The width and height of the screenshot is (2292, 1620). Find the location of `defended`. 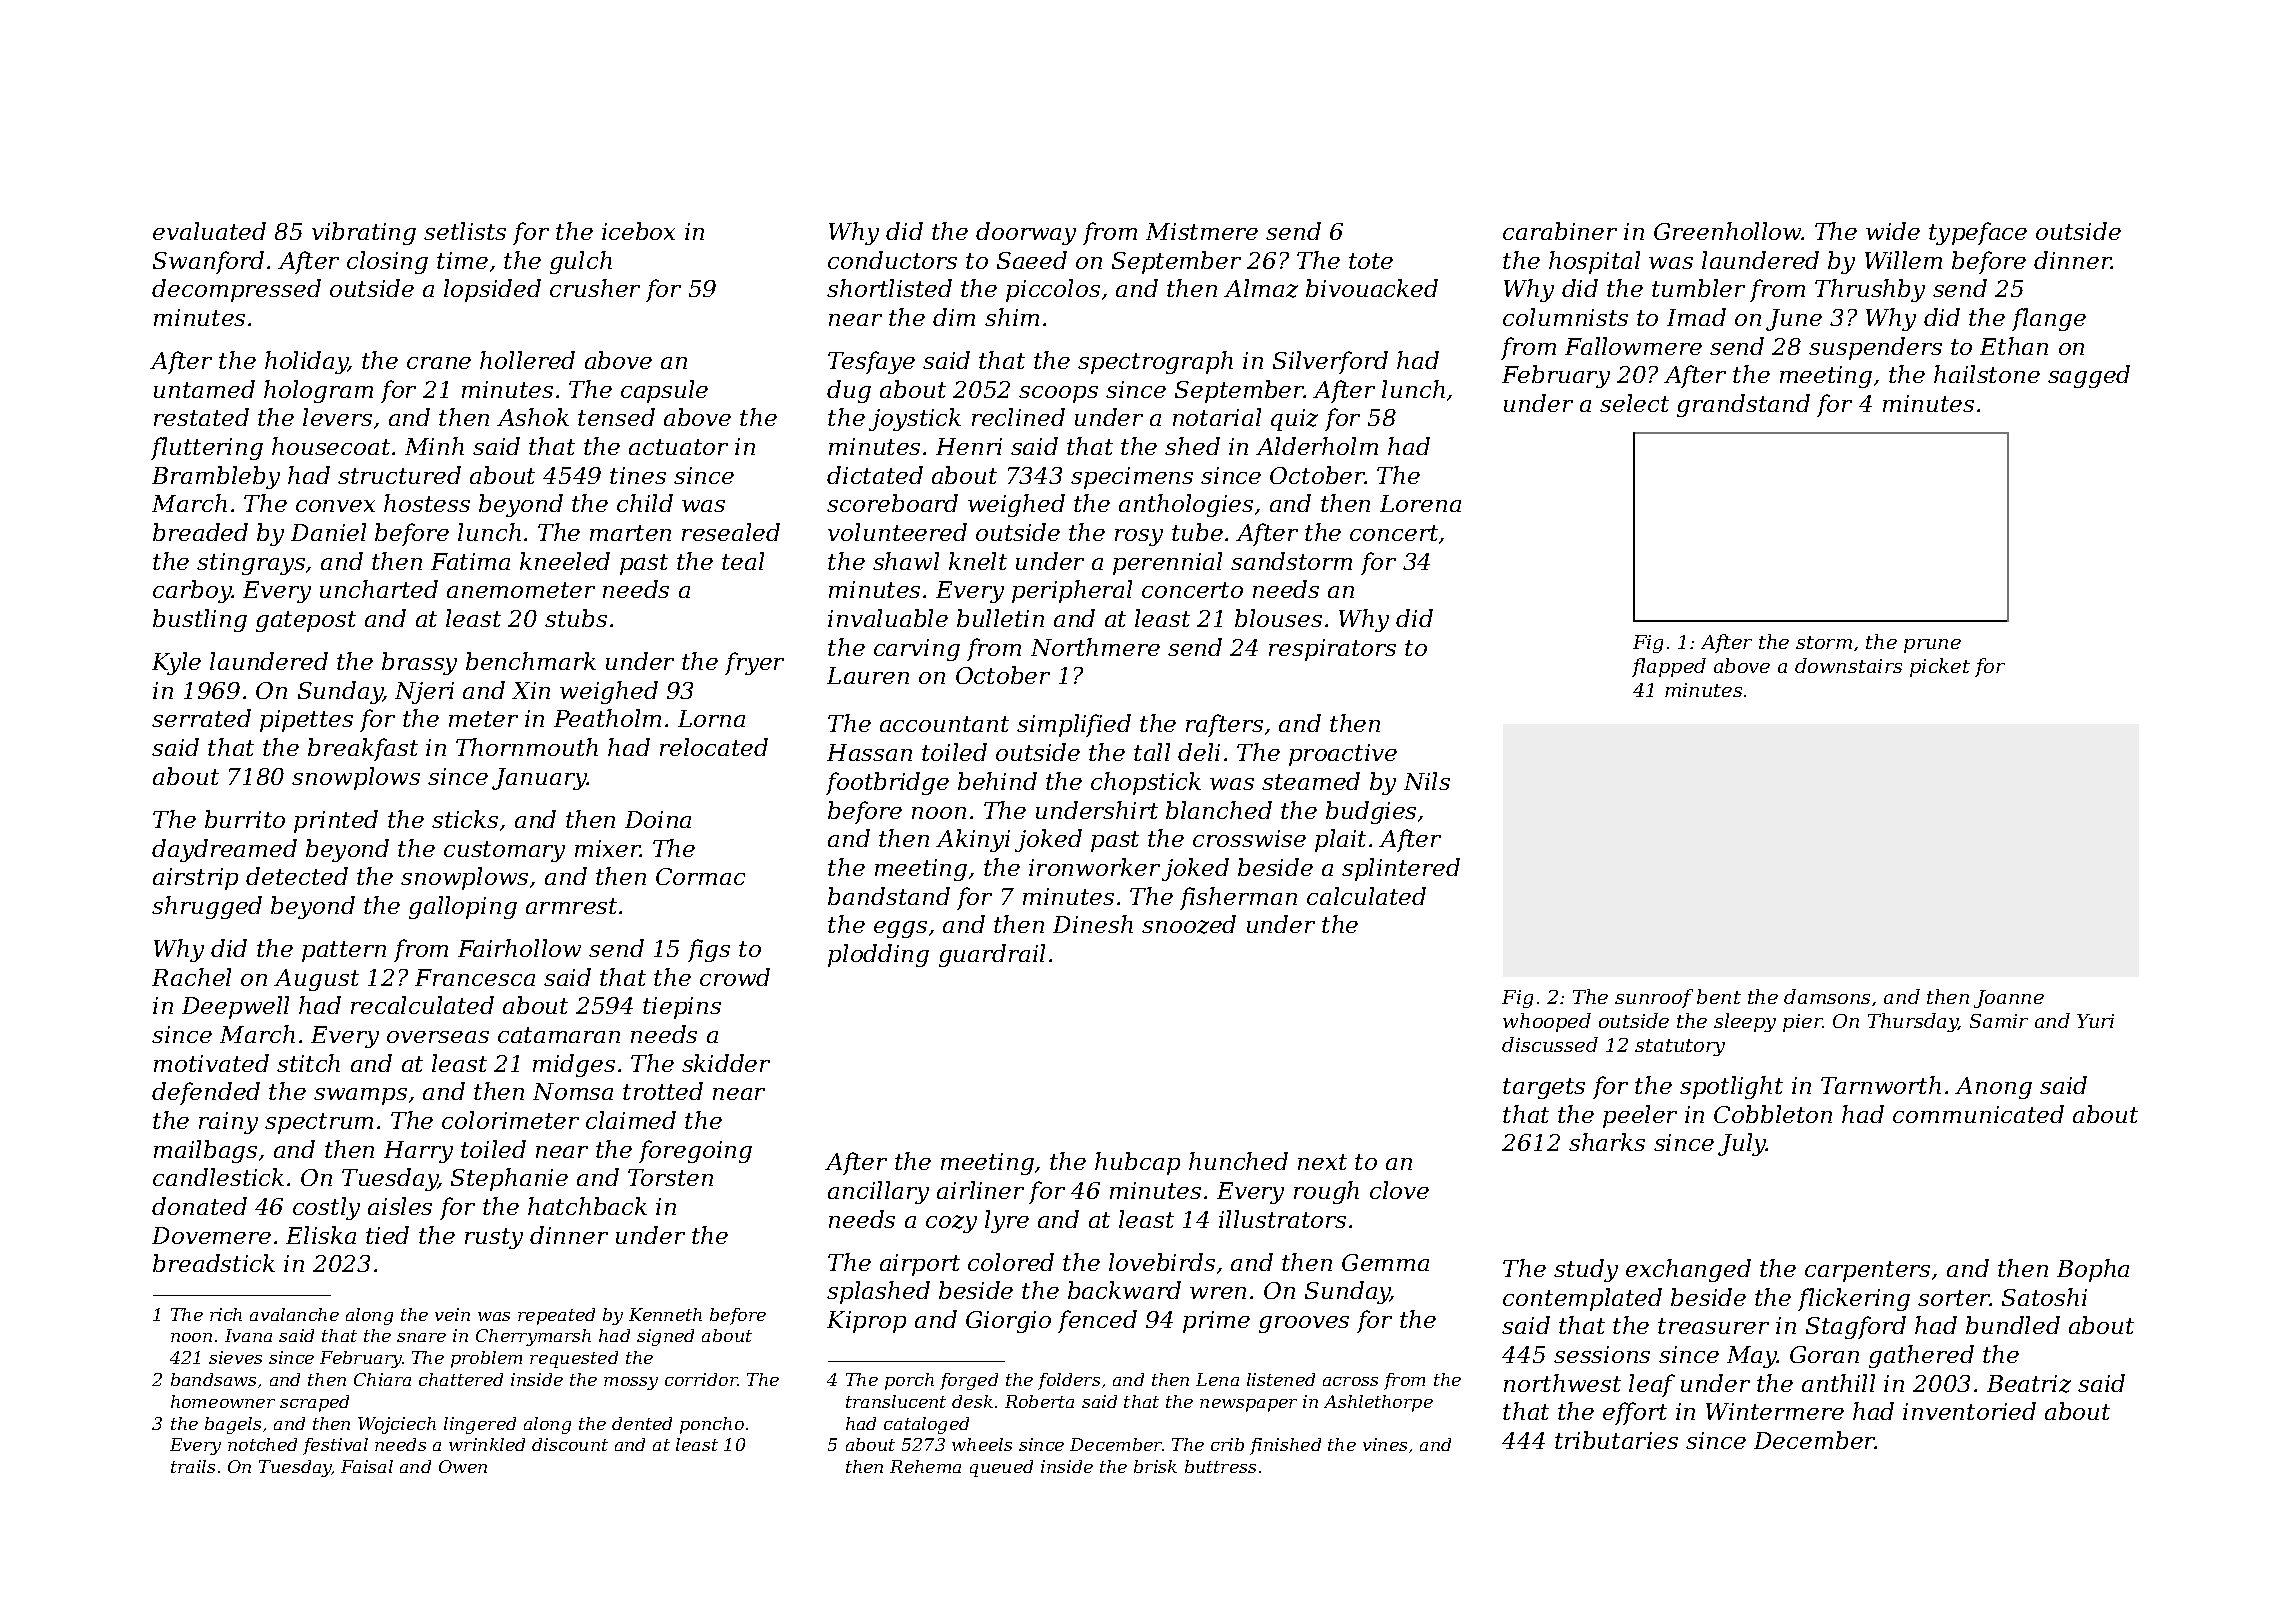

defended is located at coordinates (206, 1093).
